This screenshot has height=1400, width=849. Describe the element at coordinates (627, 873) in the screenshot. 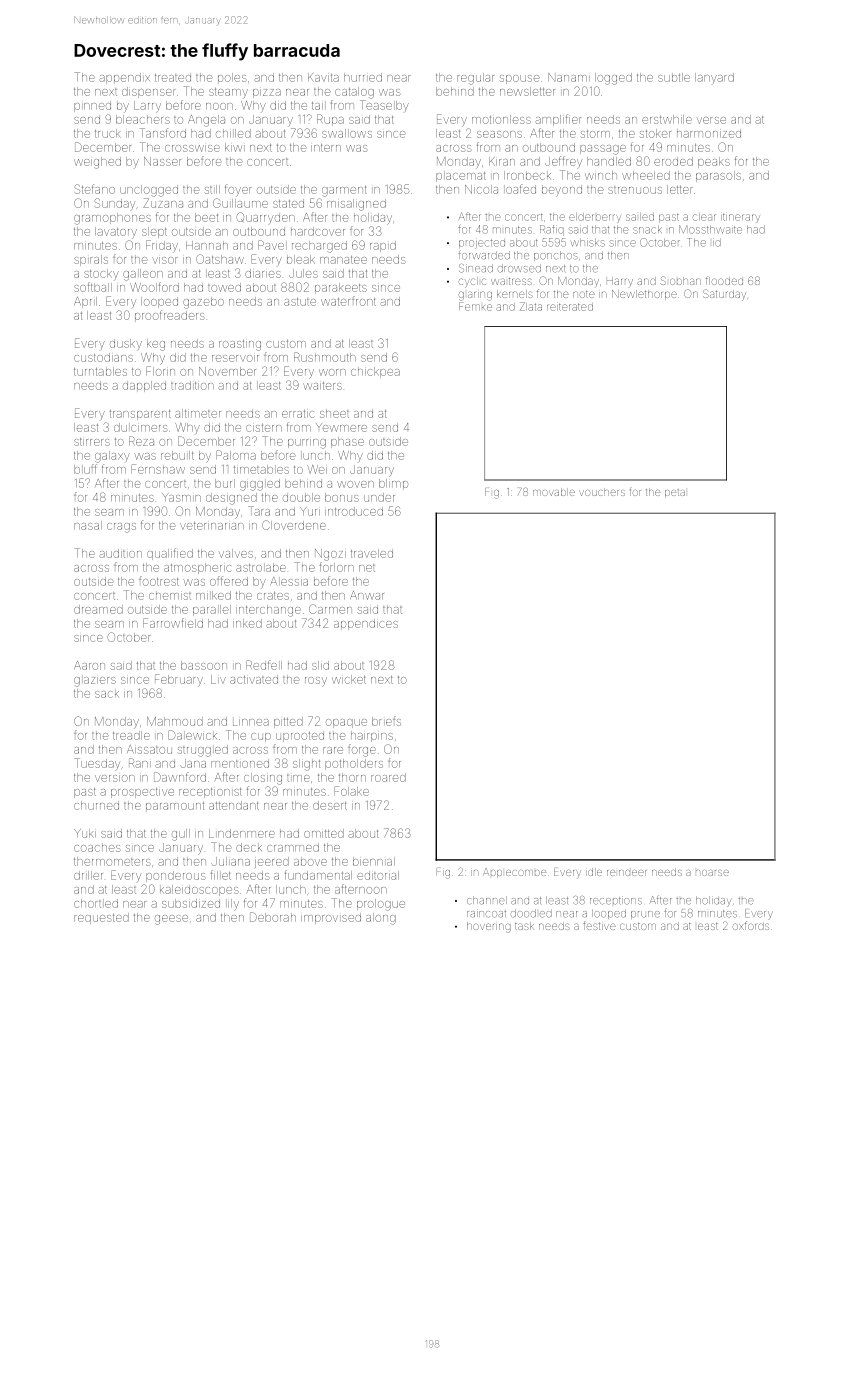

I see `reindeer` at that location.
